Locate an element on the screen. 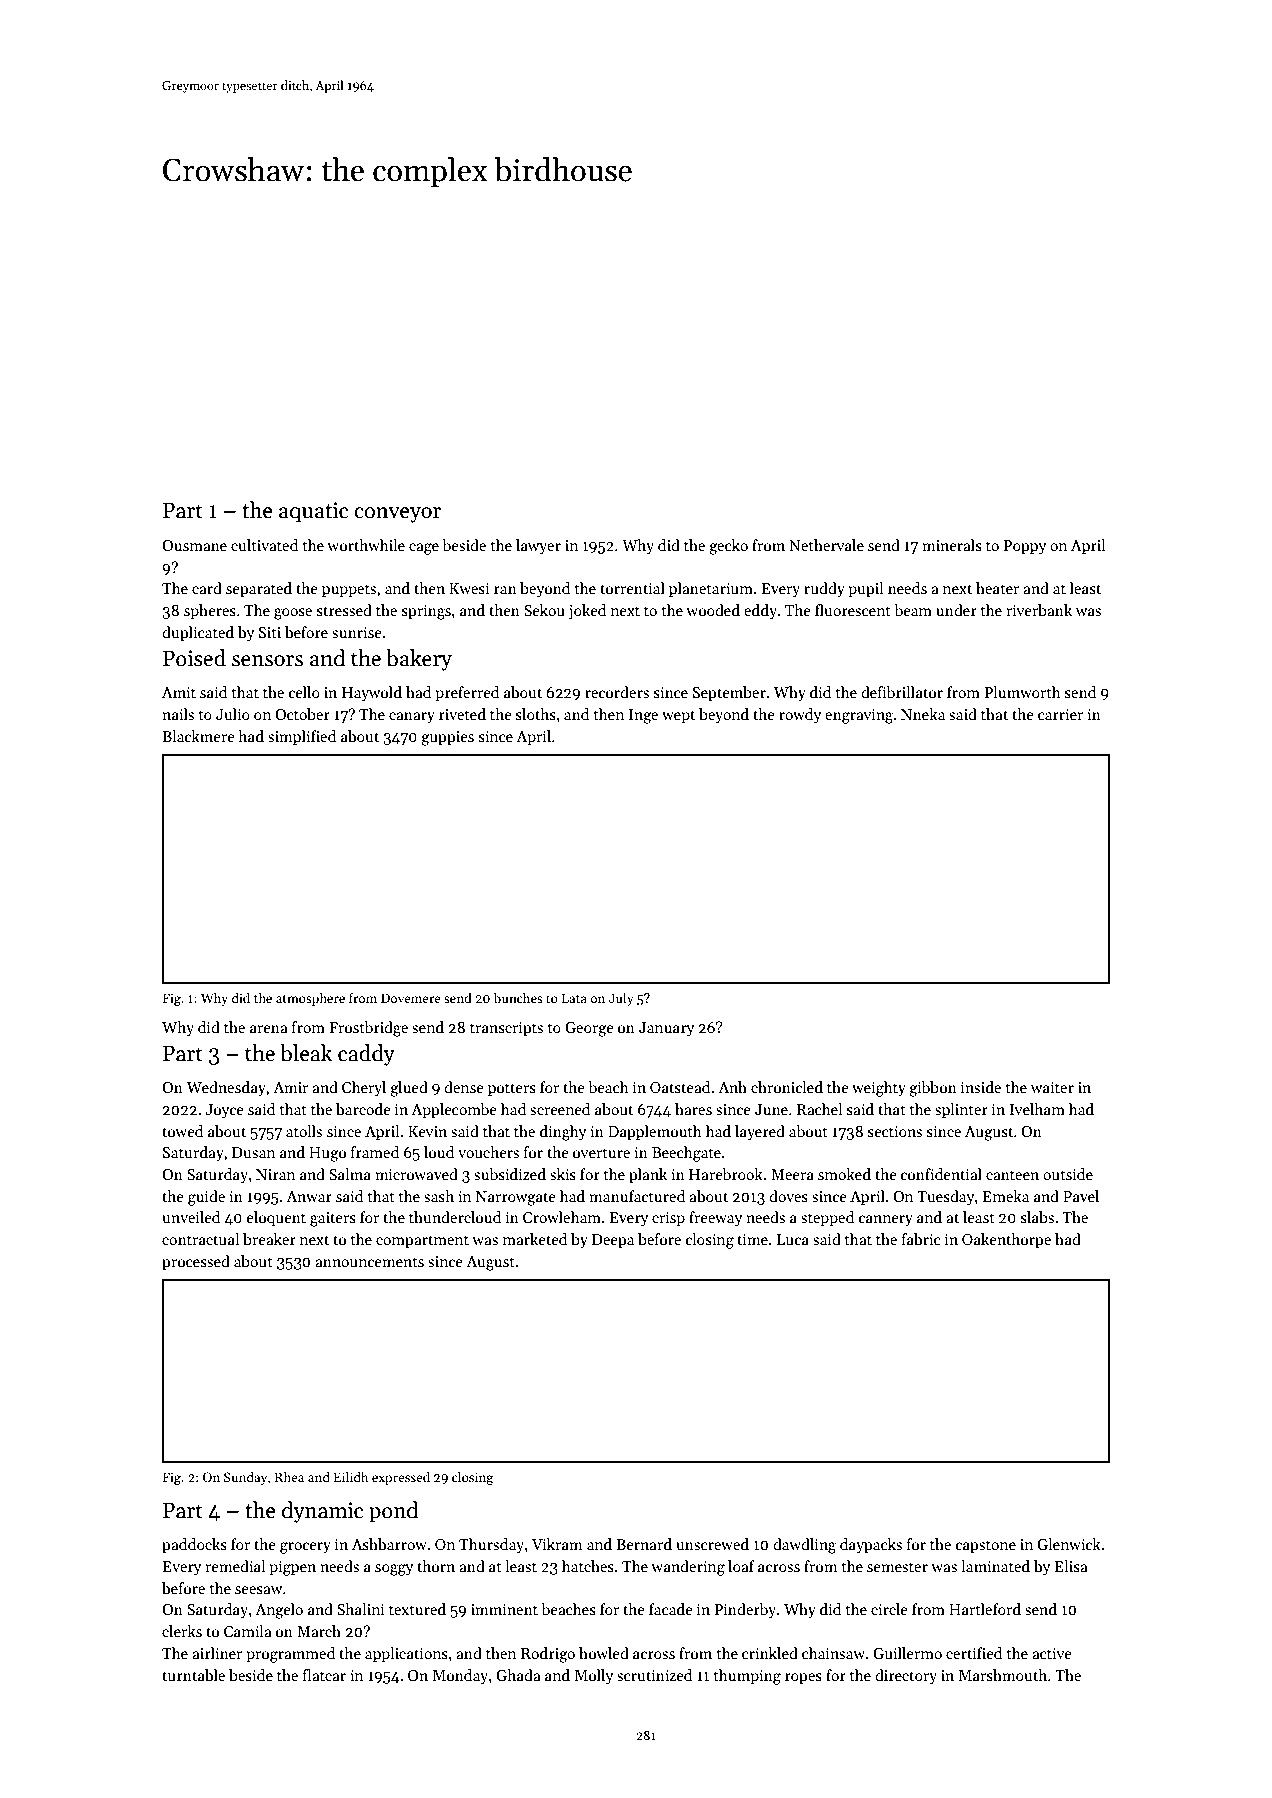 Image resolution: width=1272 pixels, height=1798 pixels. carrier is located at coordinates (1060, 714).
